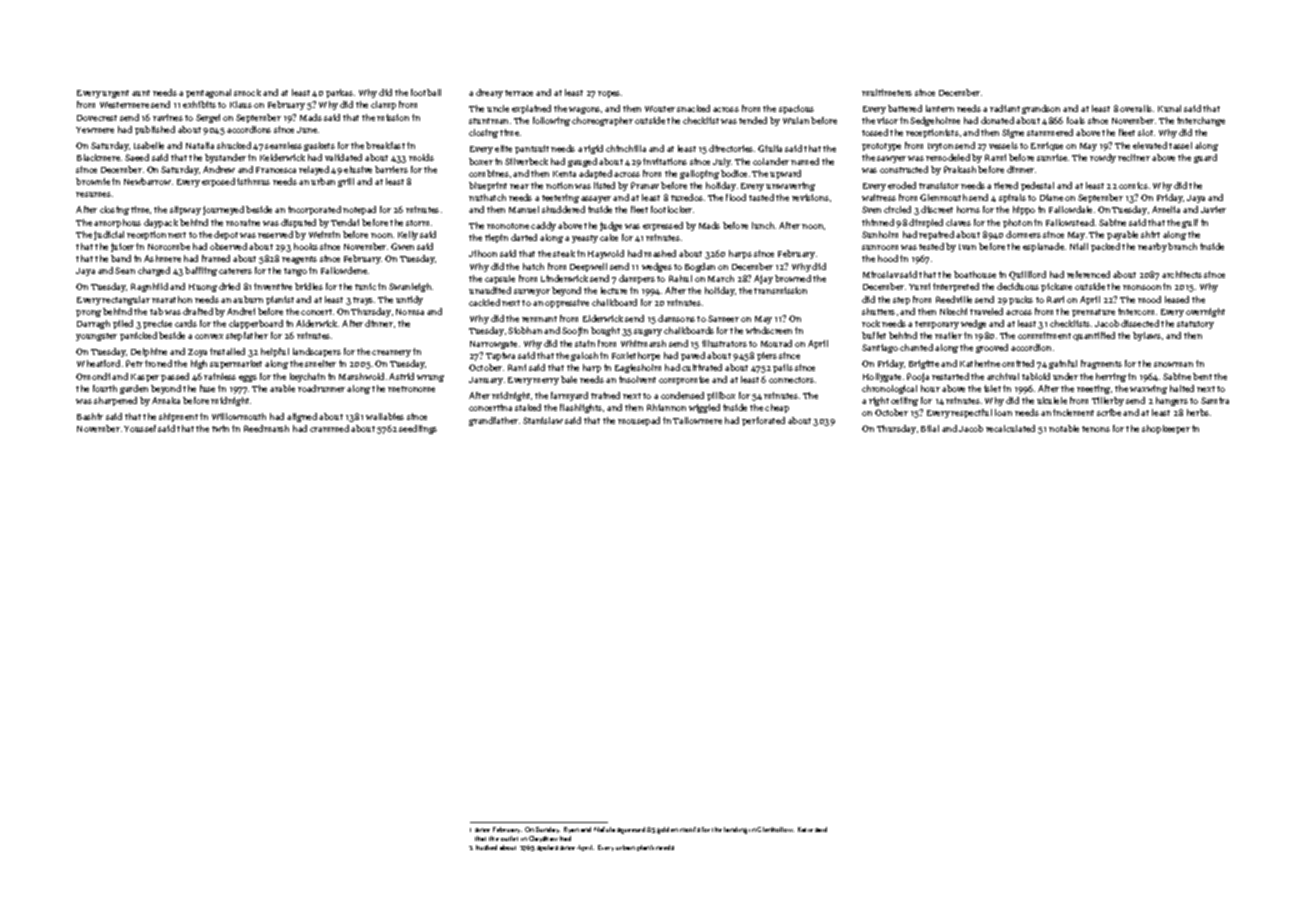  Describe the element at coordinates (295, 272) in the image. I see `tango` at that location.
